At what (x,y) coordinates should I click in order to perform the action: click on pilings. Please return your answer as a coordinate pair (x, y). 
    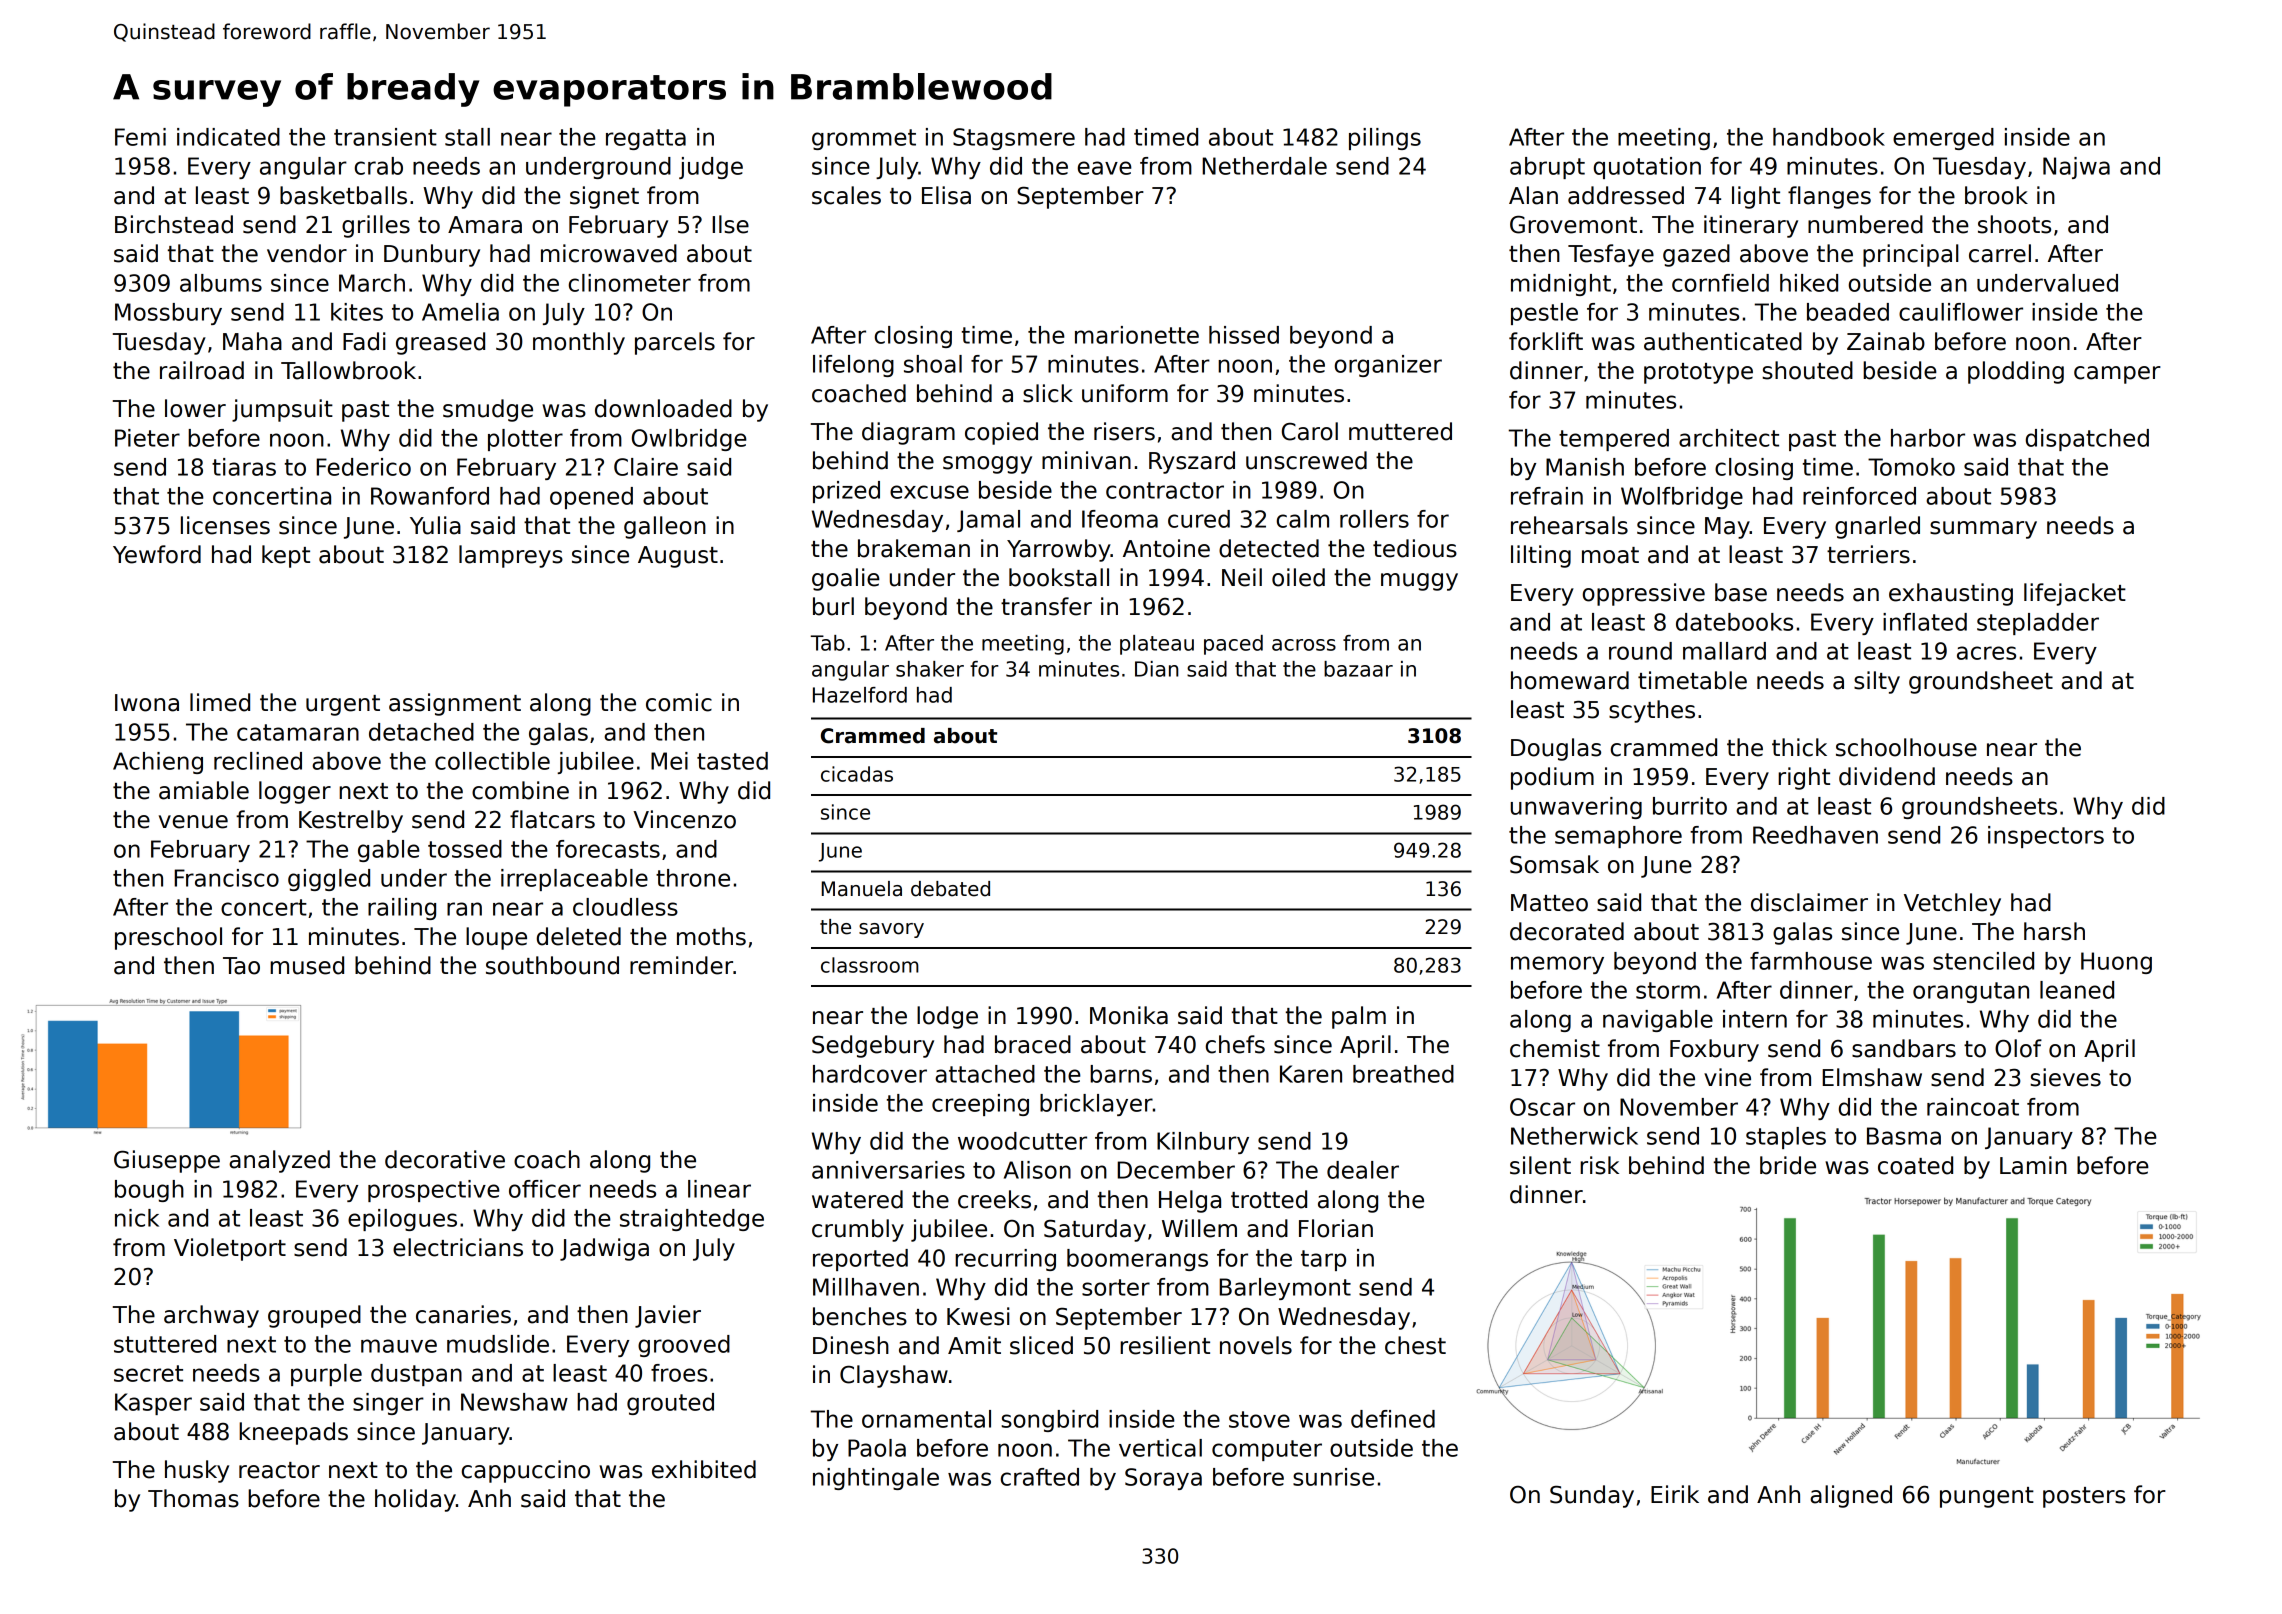
    Looking at the image, I should click on (1385, 139).
